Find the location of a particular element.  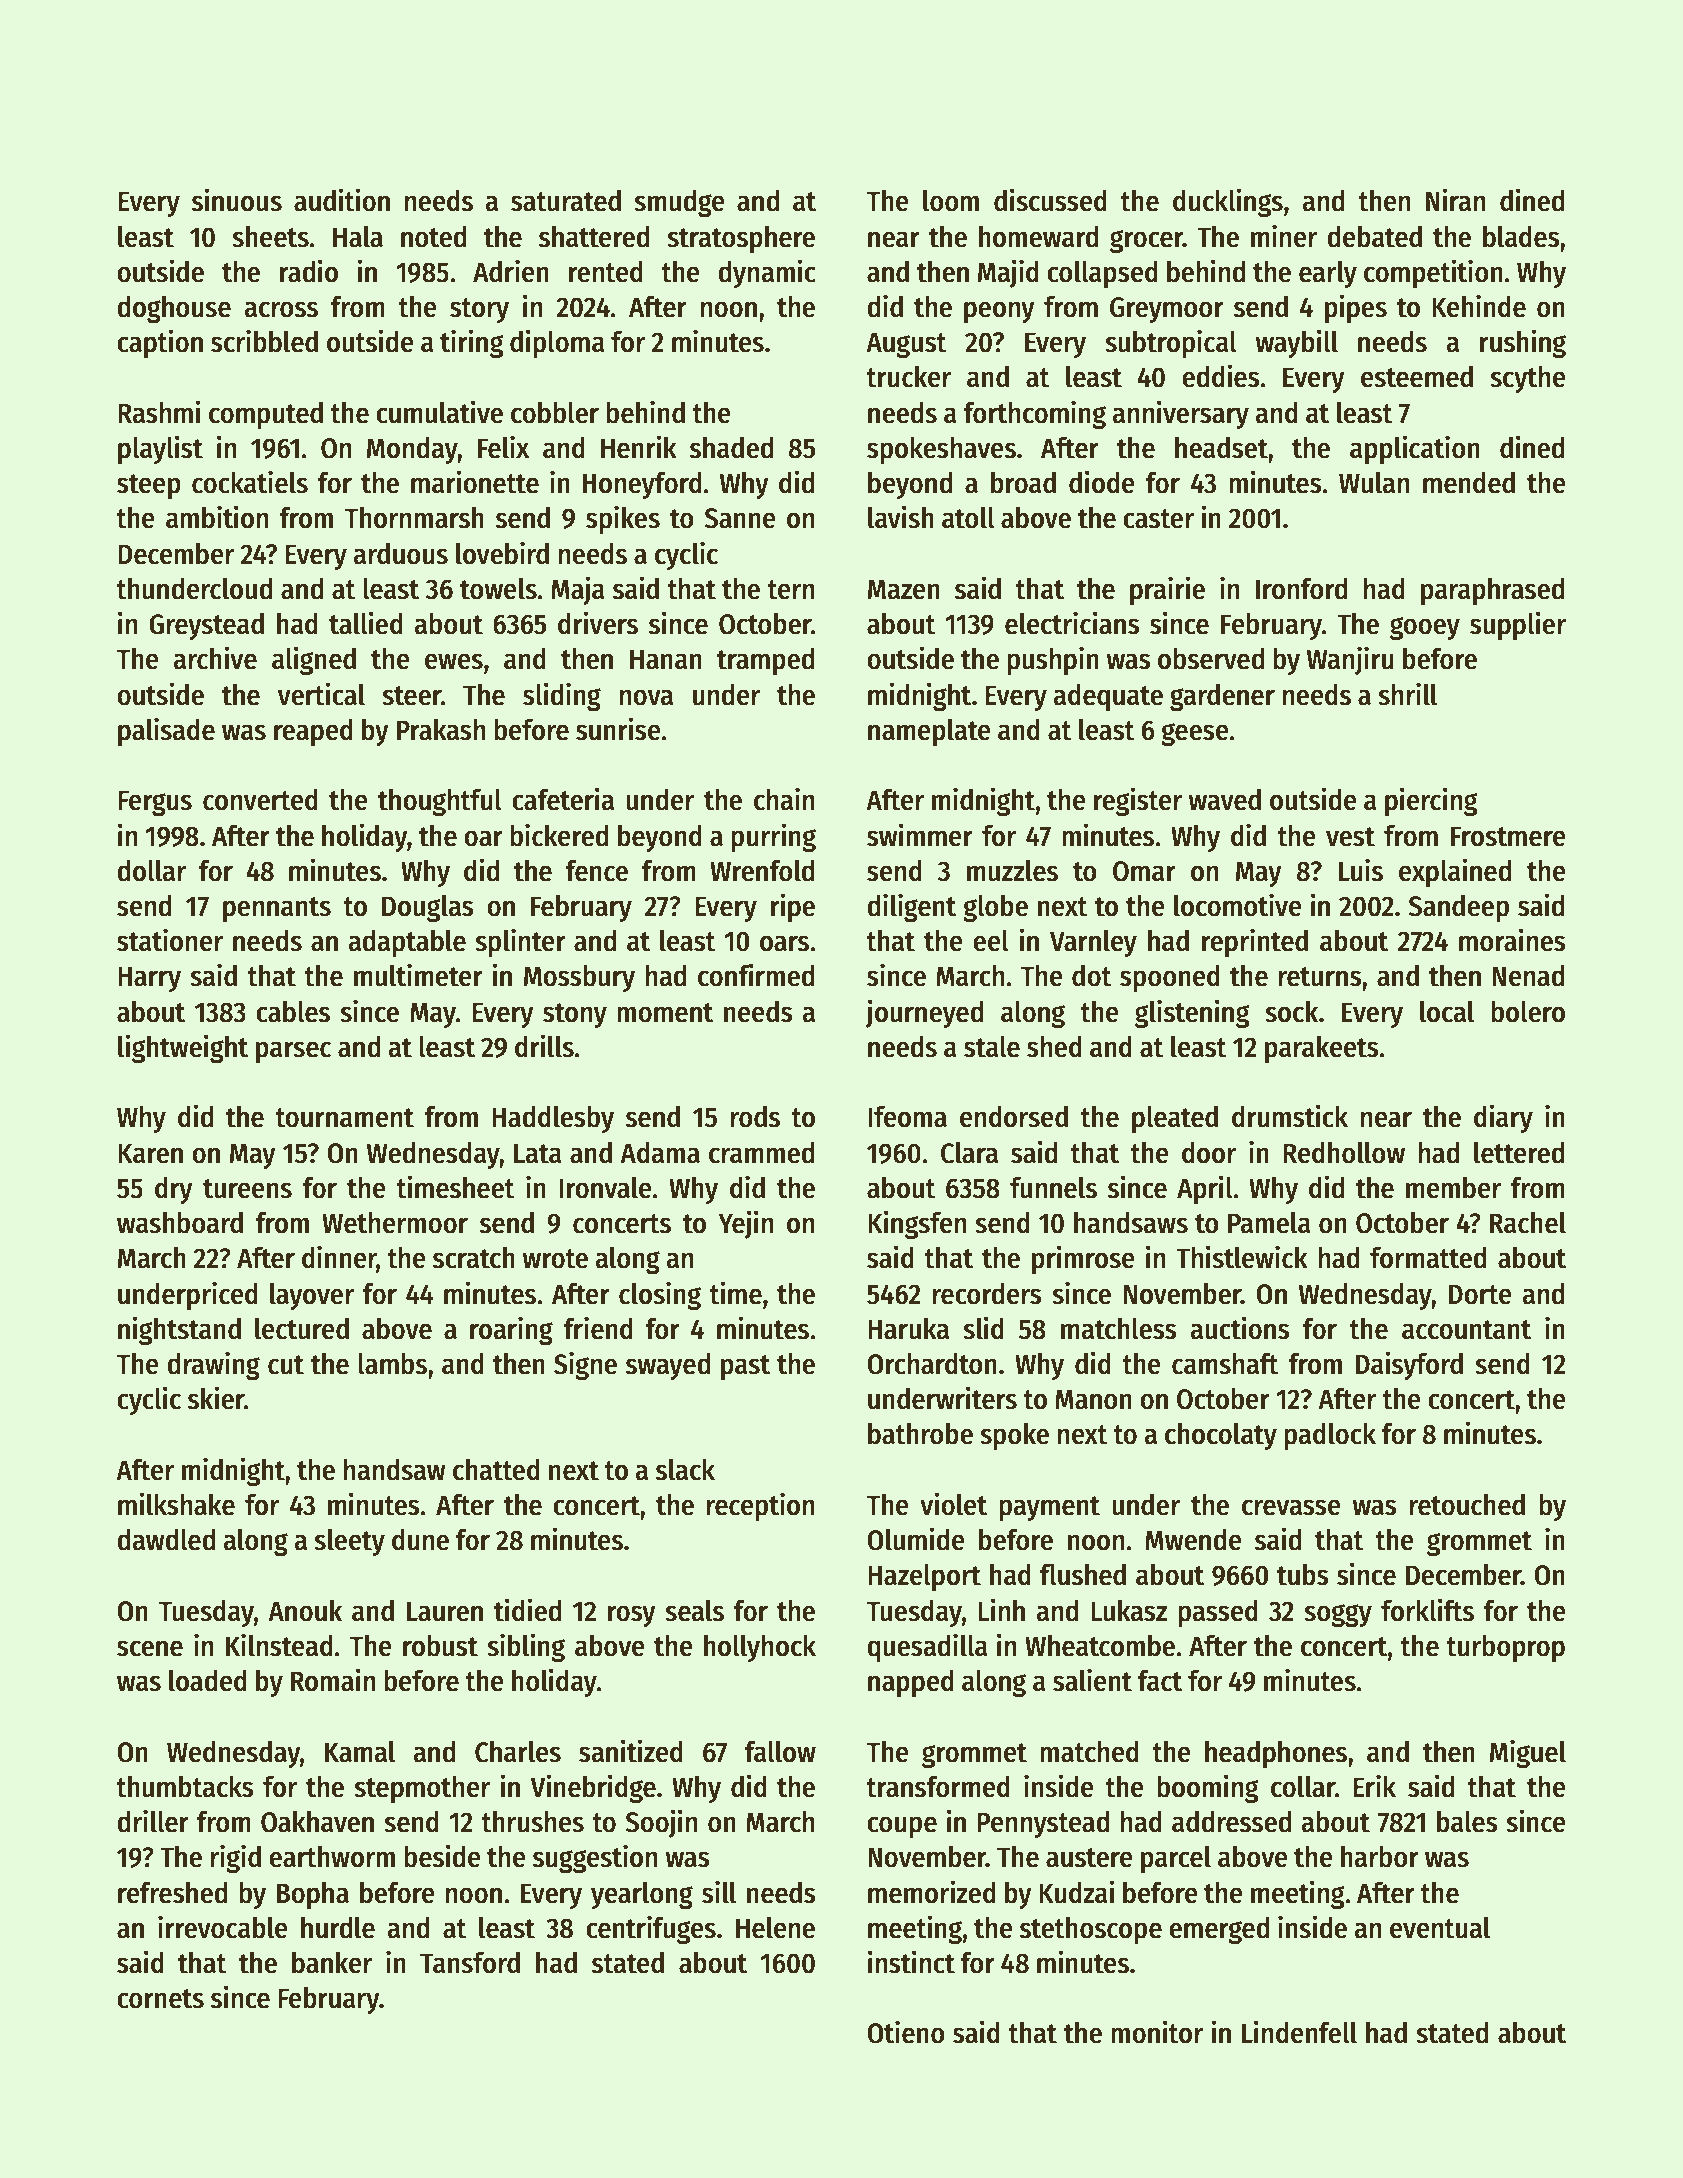

thumbtacks is located at coordinates (185, 1786).
